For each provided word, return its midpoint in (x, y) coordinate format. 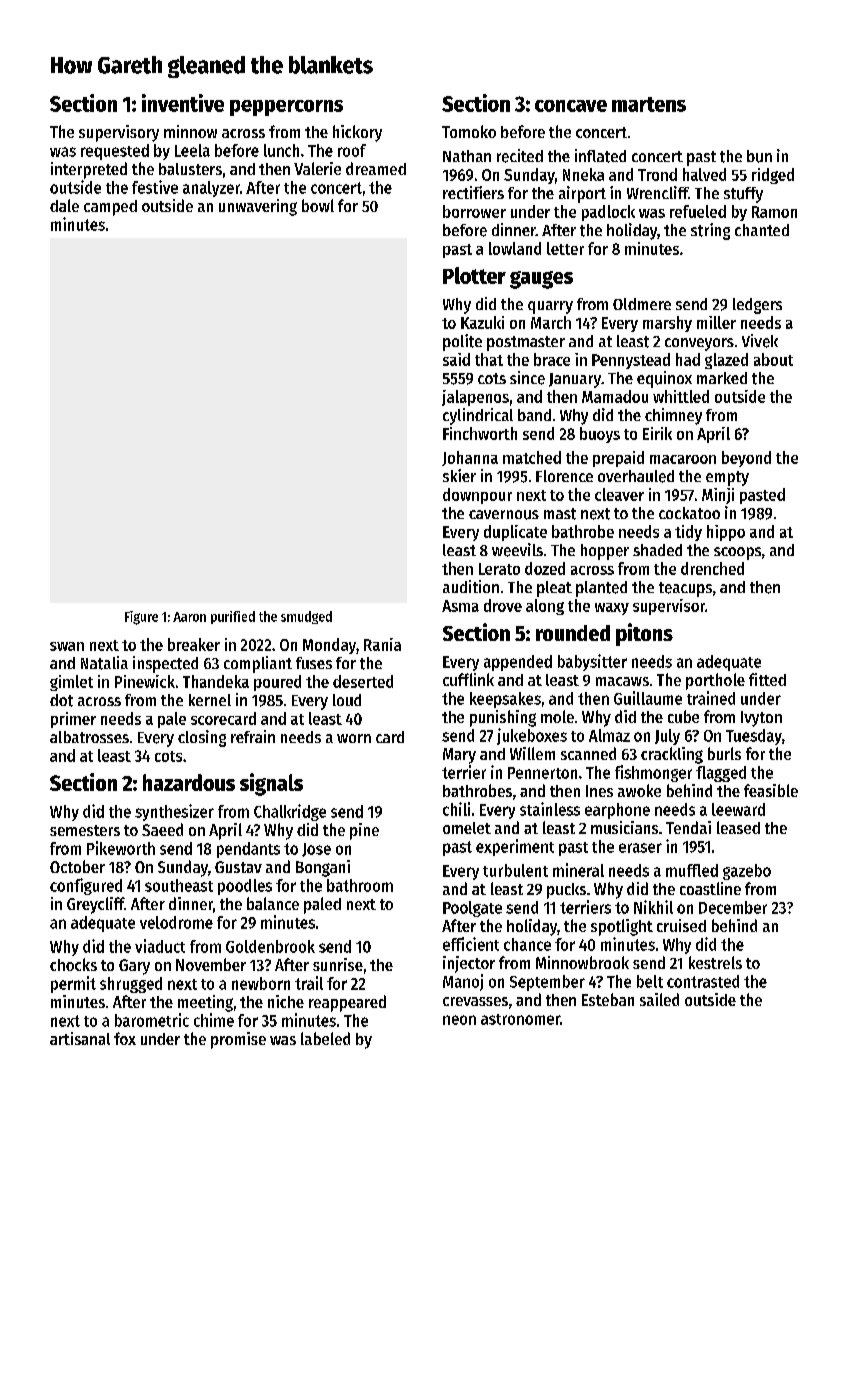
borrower (474, 211)
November (211, 964)
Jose (316, 850)
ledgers (757, 306)
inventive (183, 103)
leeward (738, 809)
